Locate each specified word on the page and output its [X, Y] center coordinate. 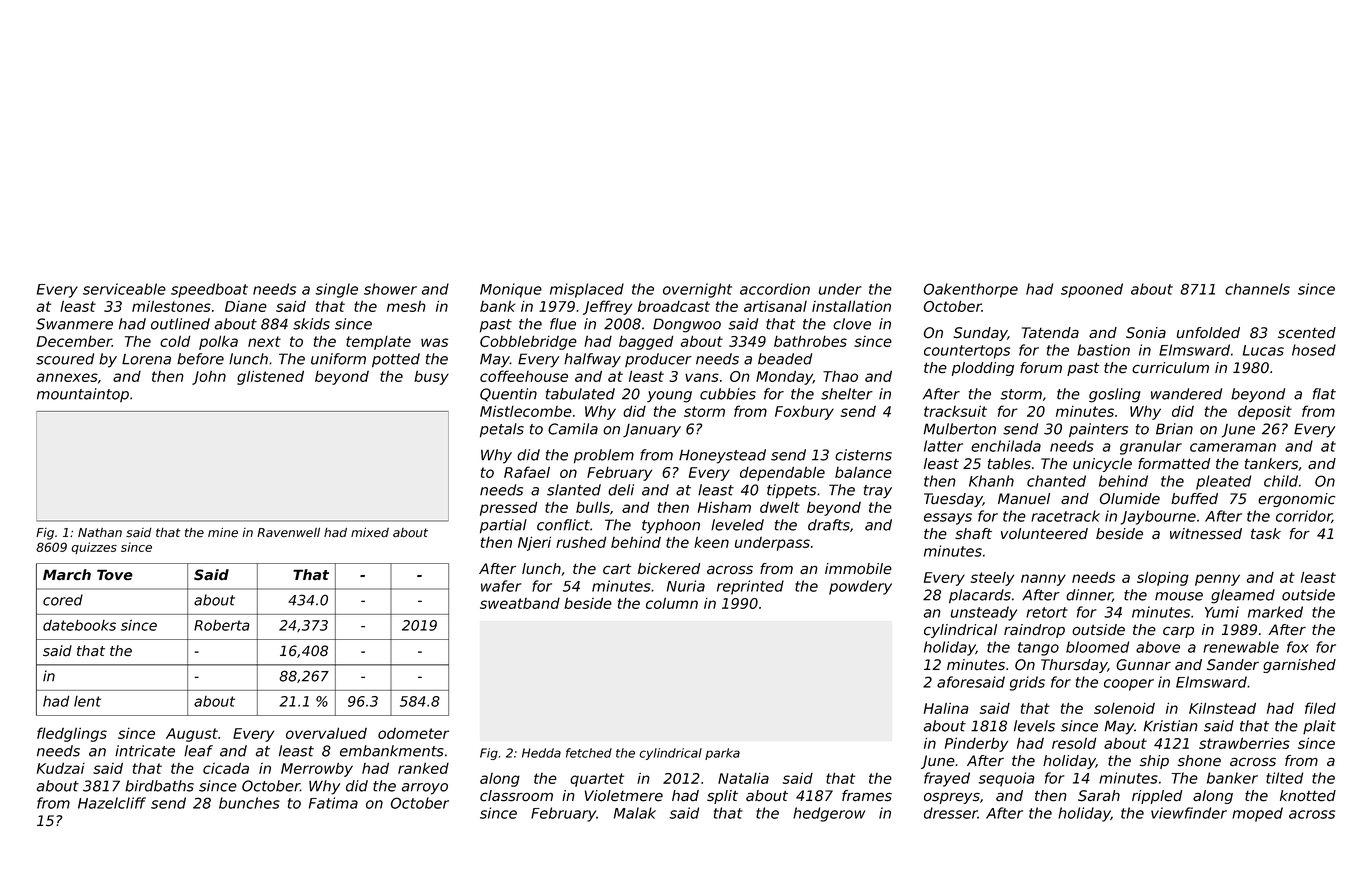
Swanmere [74, 324]
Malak [635, 813]
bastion [1103, 350]
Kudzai [61, 768]
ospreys [952, 798]
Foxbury [804, 413]
